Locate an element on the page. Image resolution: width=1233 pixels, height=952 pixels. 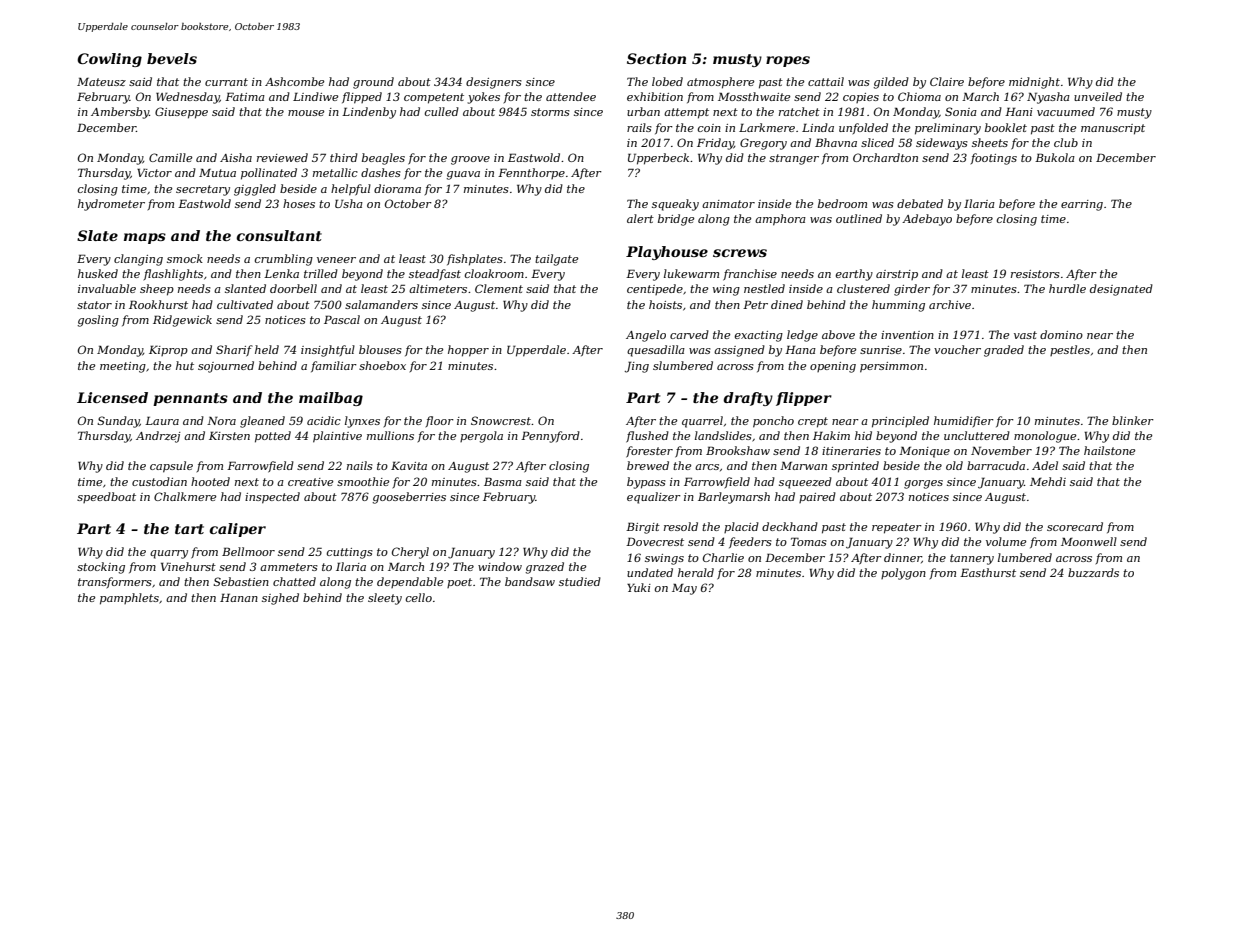
Barleymarsh is located at coordinates (734, 498).
